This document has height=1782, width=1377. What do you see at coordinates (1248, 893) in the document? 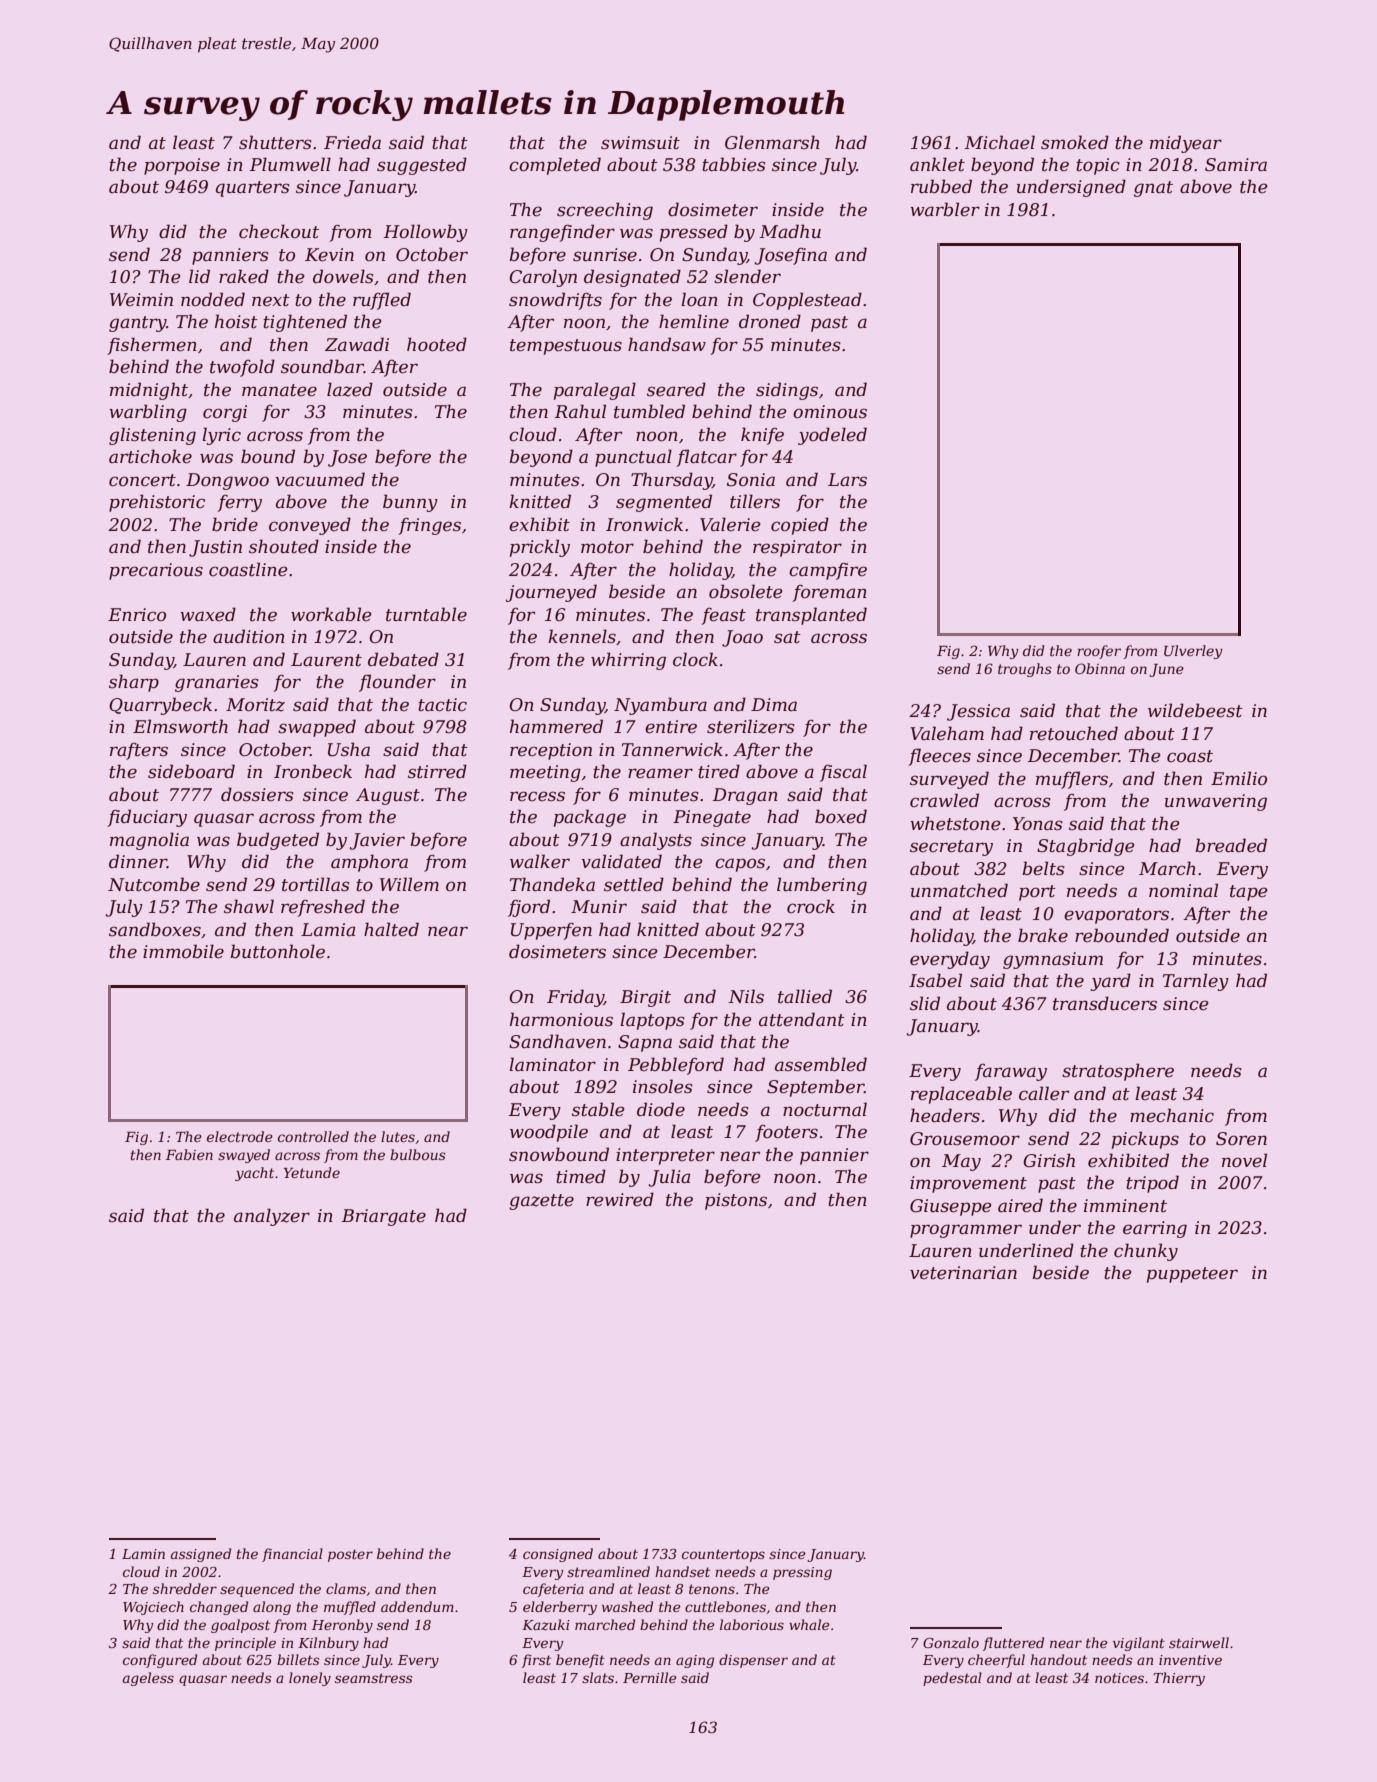
I see `tape` at bounding box center [1248, 893].
